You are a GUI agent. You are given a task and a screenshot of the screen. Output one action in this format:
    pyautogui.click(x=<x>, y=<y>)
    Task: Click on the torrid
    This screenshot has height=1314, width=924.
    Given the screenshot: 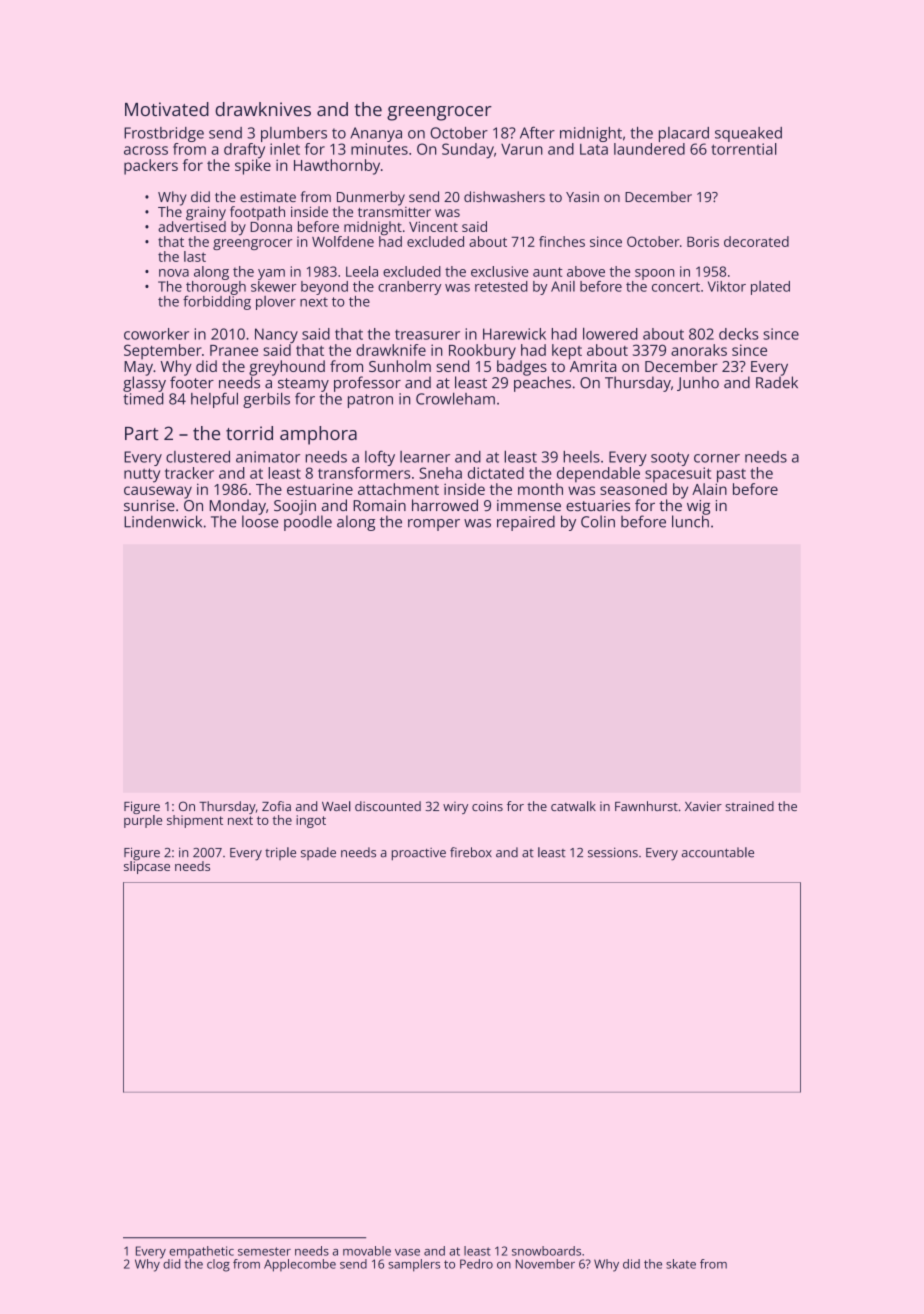 What is the action you would take?
    pyautogui.click(x=249, y=433)
